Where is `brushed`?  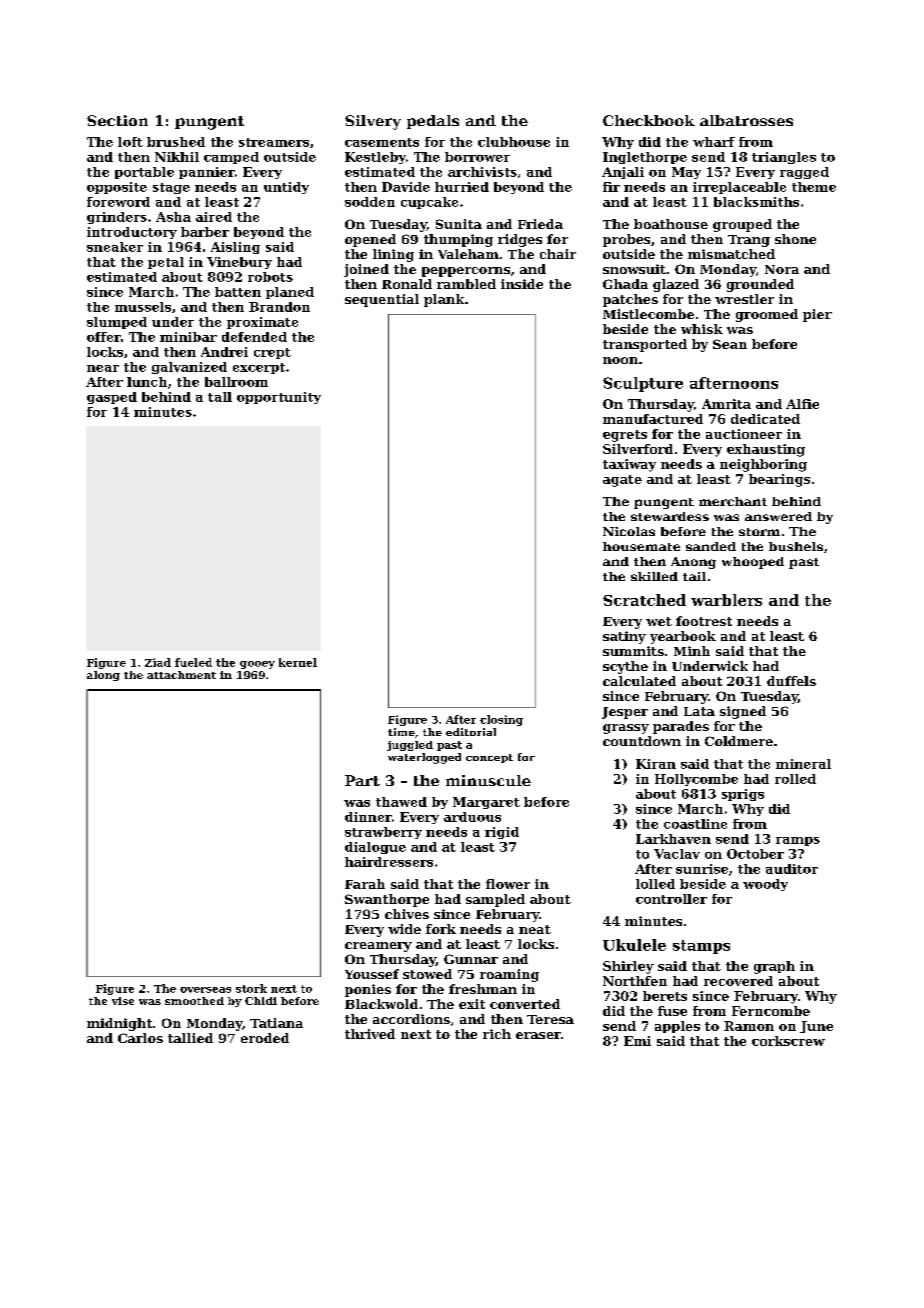 brushed is located at coordinates (176, 142).
